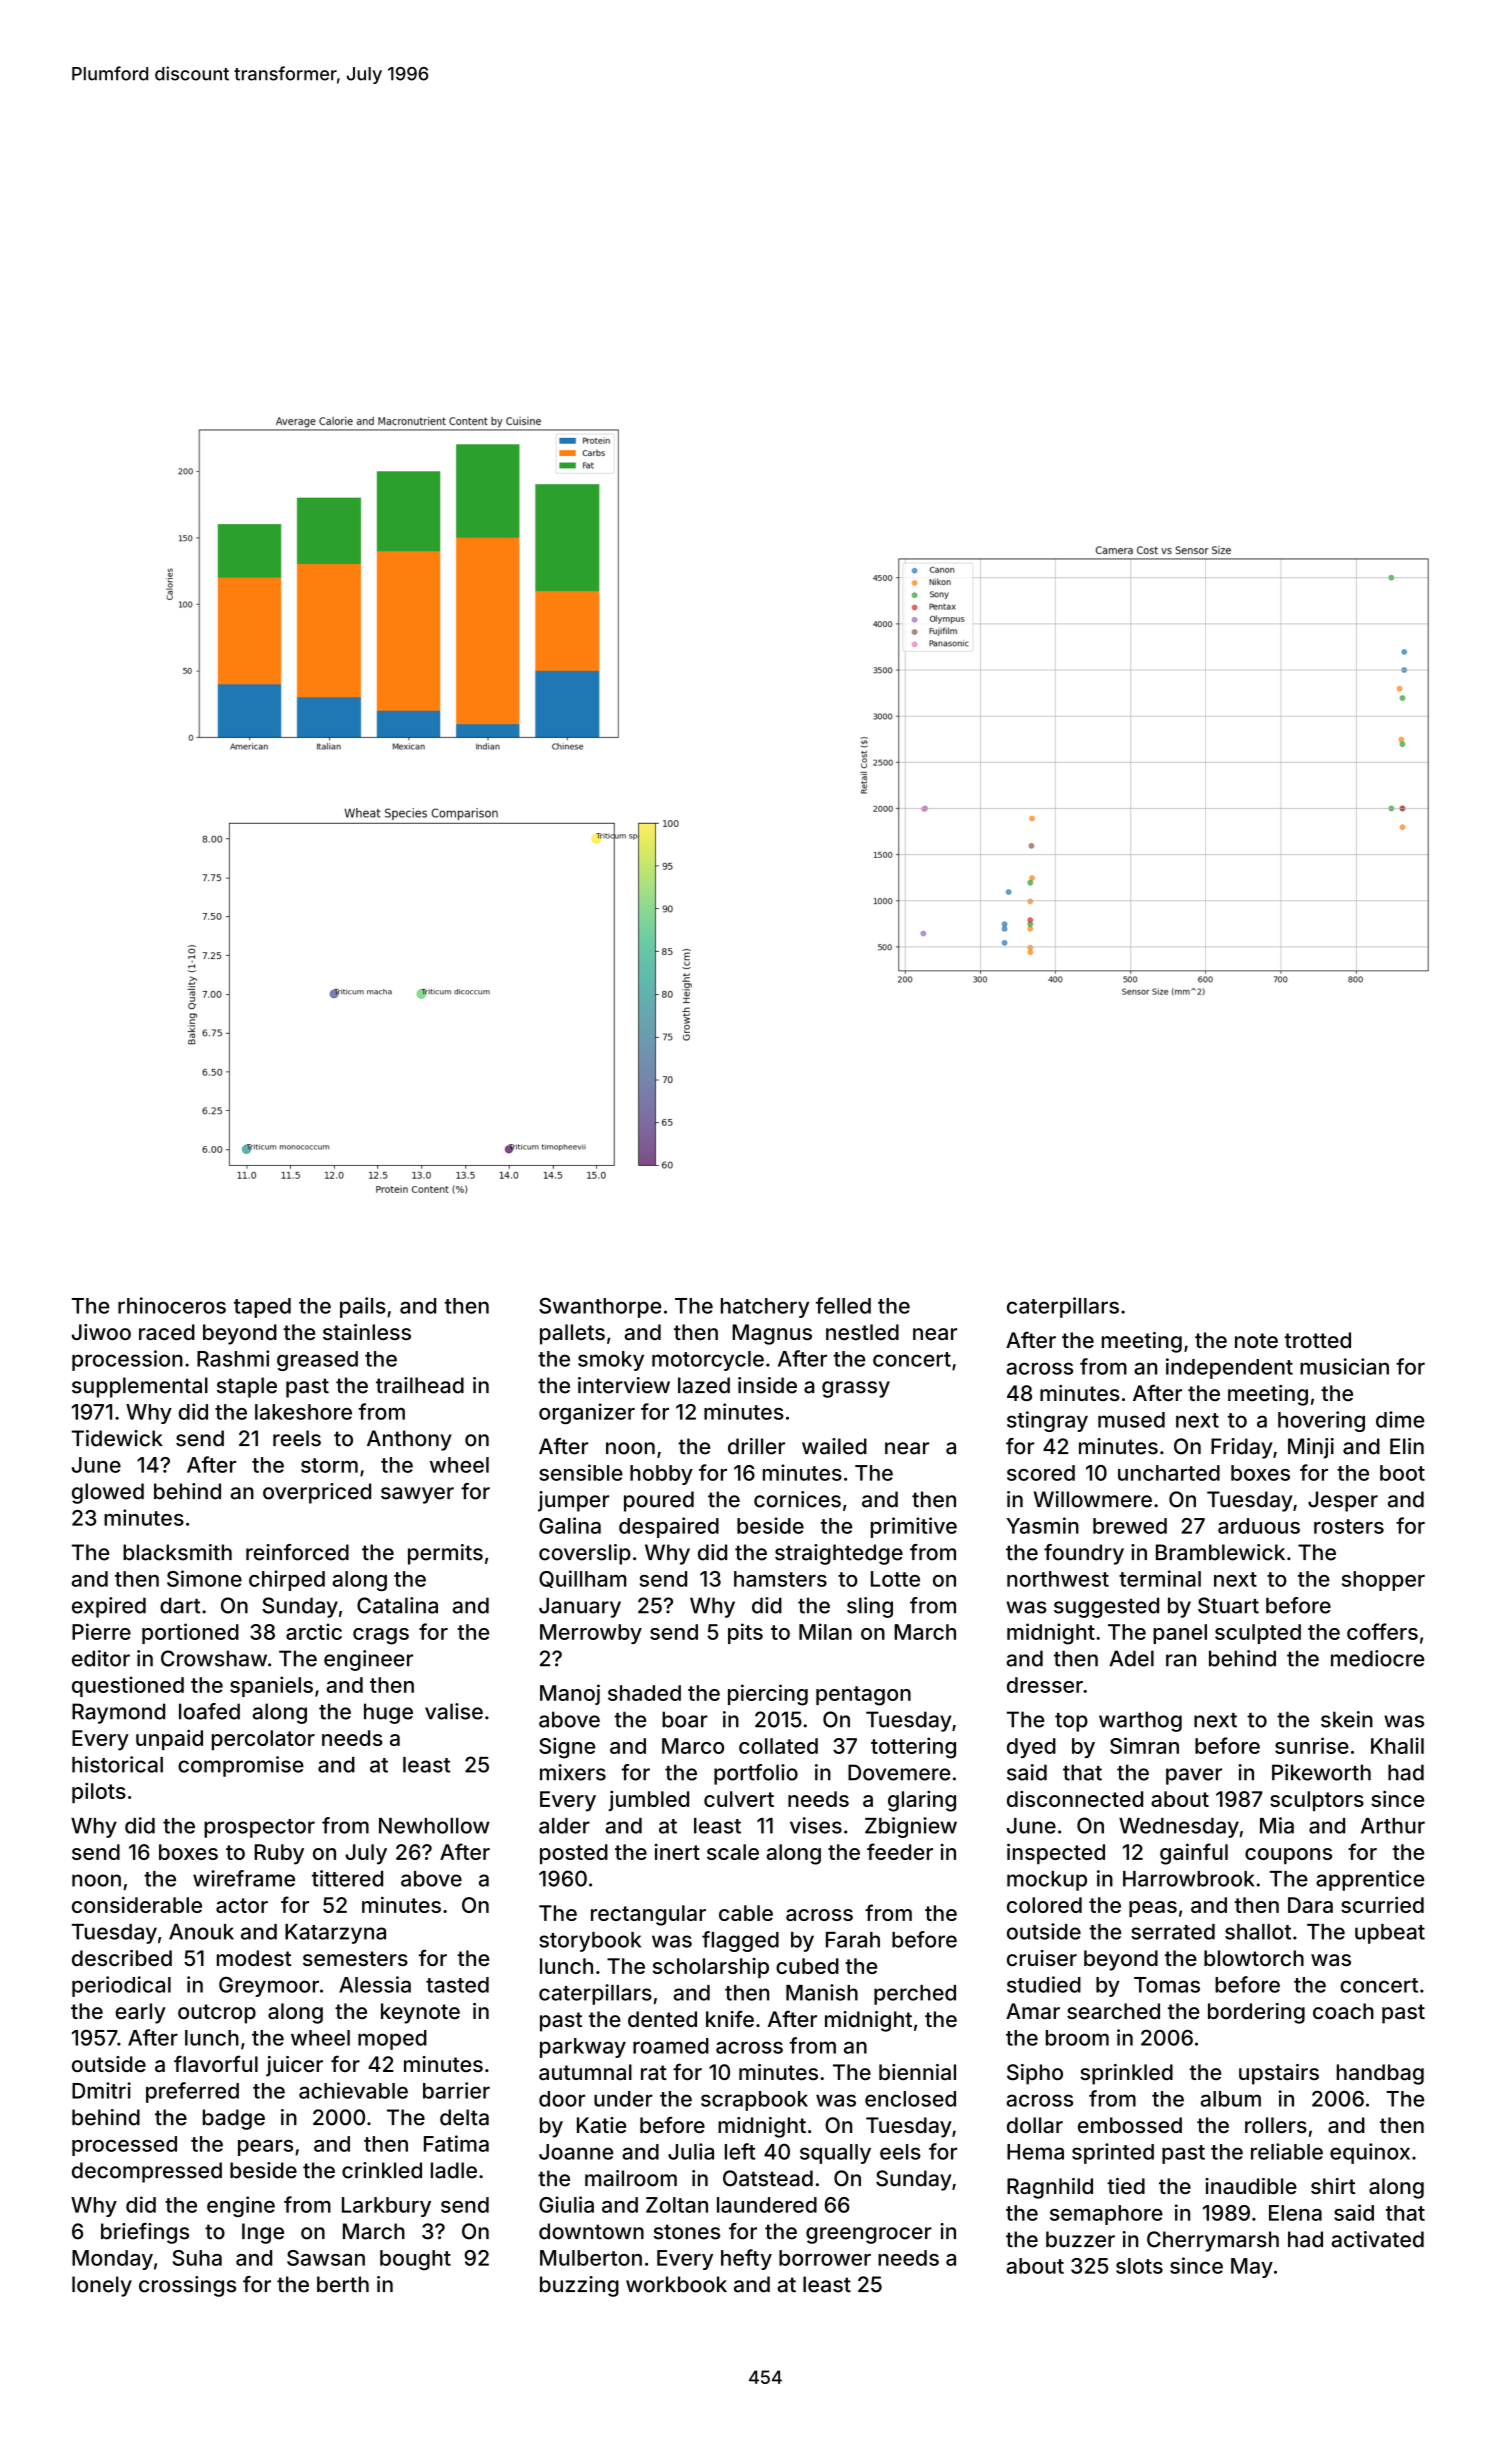 This screenshot has width=1496, height=2464. I want to click on trotted, so click(1317, 1340).
